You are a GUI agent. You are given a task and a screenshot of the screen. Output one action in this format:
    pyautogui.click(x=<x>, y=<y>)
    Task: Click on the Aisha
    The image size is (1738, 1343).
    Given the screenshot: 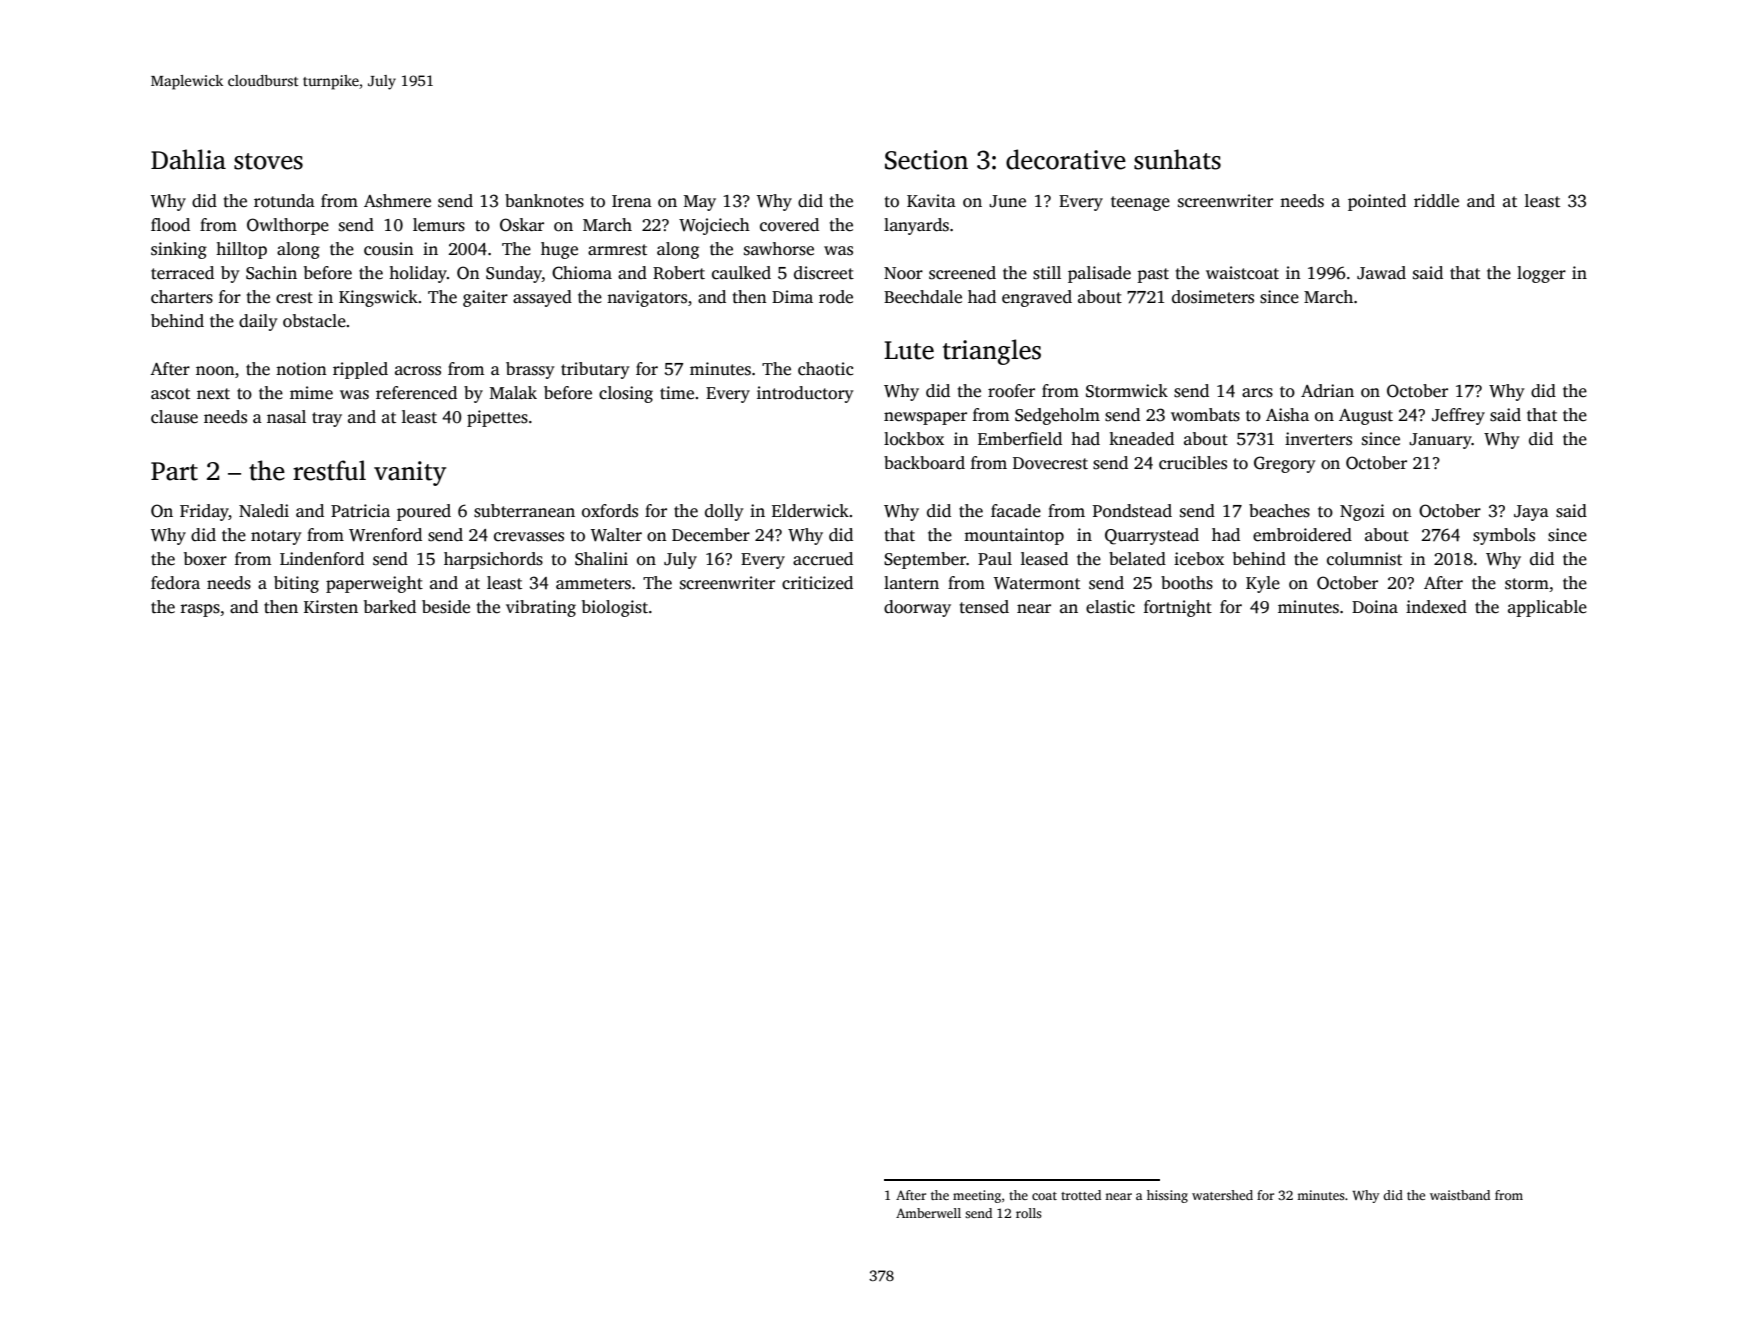 What is the action you would take?
    pyautogui.click(x=1287, y=415)
